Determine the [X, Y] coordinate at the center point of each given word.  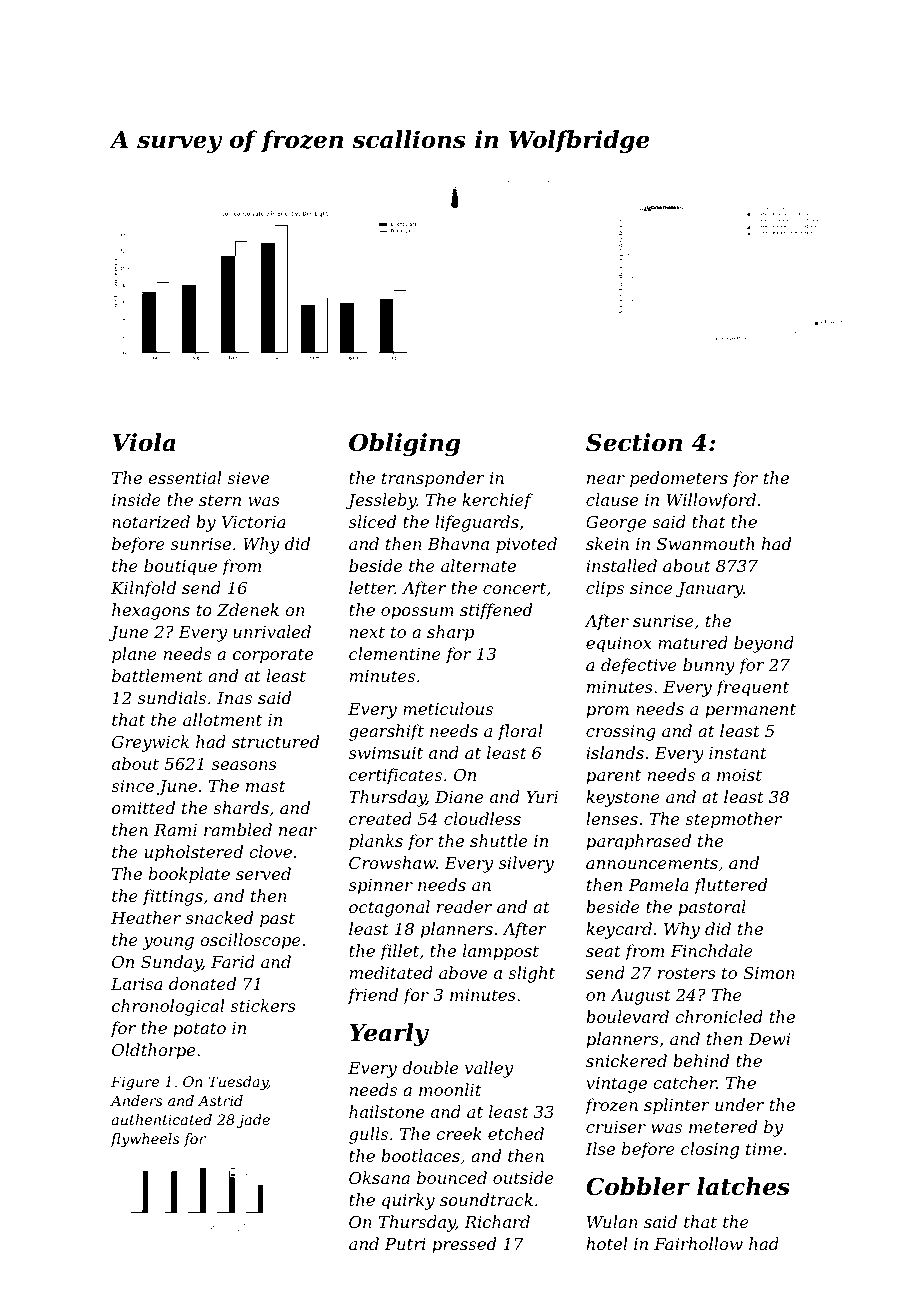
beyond [764, 644]
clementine [395, 653]
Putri [405, 1244]
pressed [464, 1245]
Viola [144, 442]
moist [739, 775]
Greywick [150, 743]
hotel [606, 1243]
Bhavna [458, 543]
